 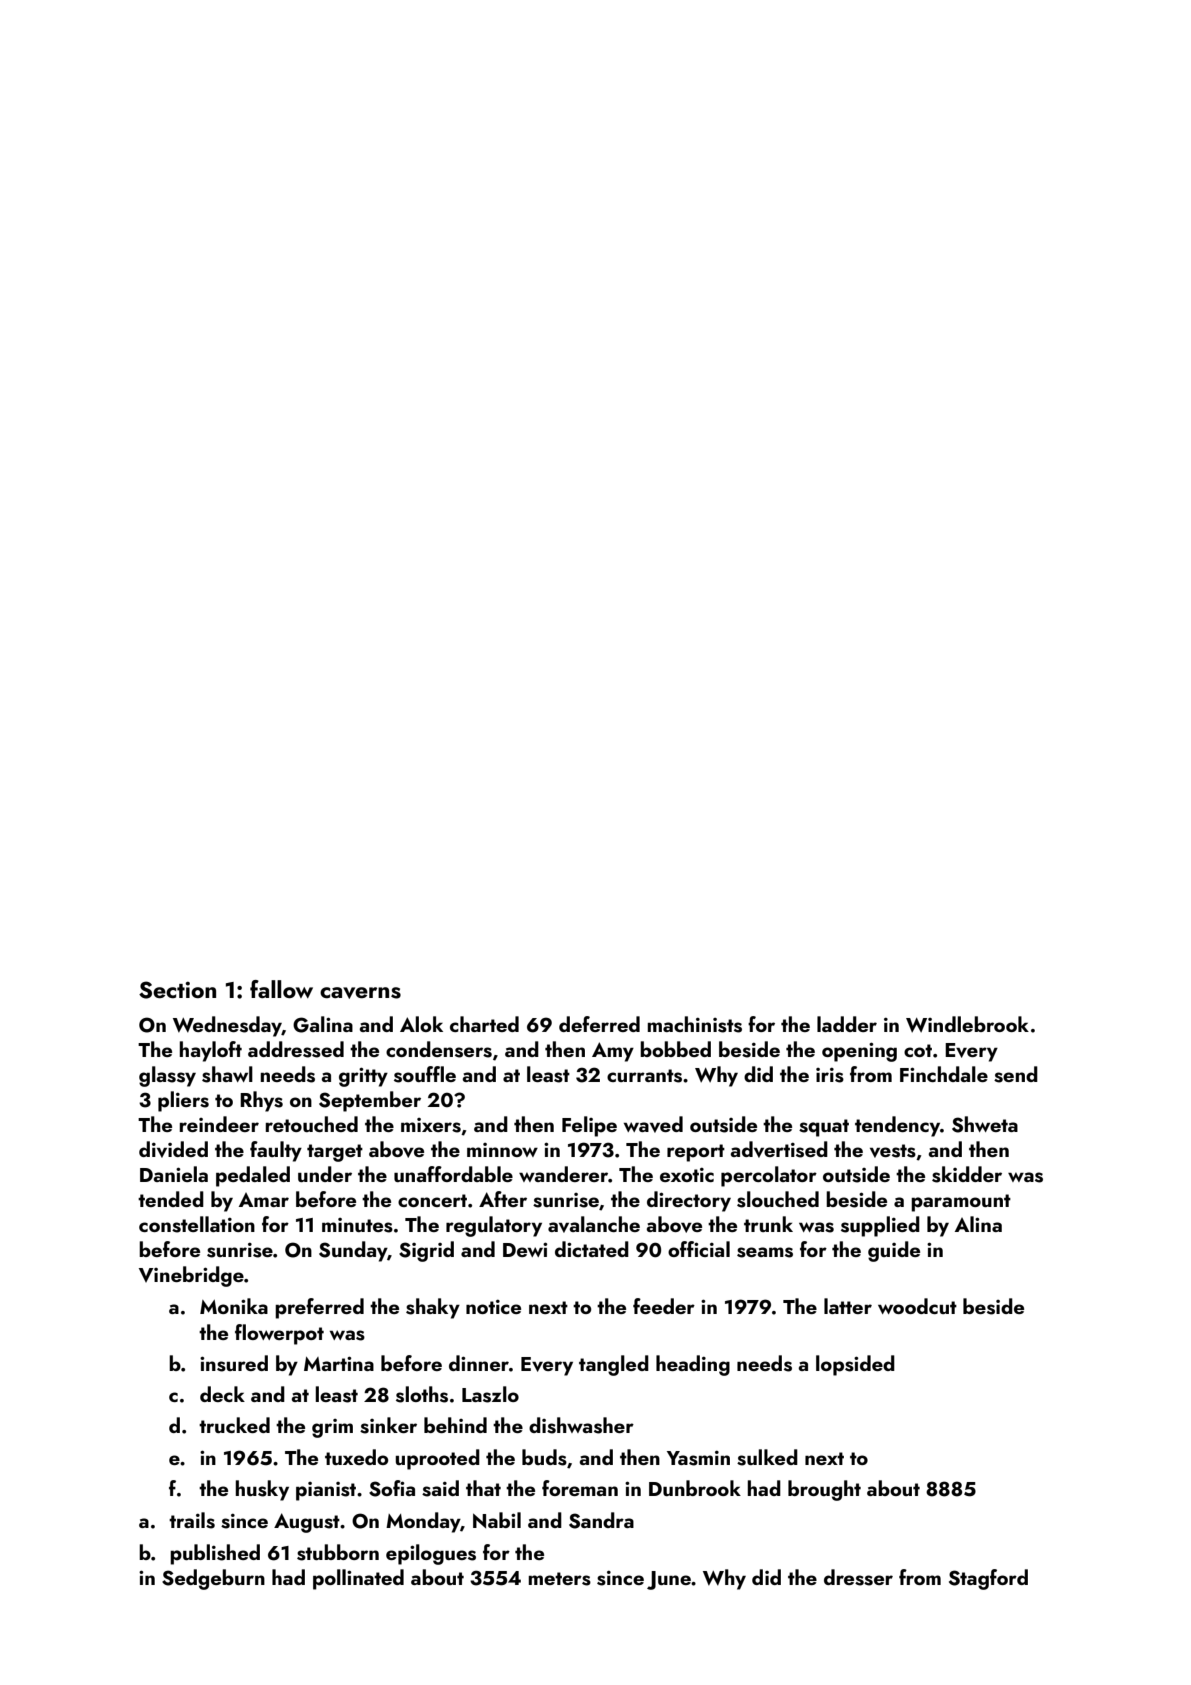 What do you see at coordinates (213, 1579) in the screenshot?
I see `Sedgeburn` at bounding box center [213, 1579].
